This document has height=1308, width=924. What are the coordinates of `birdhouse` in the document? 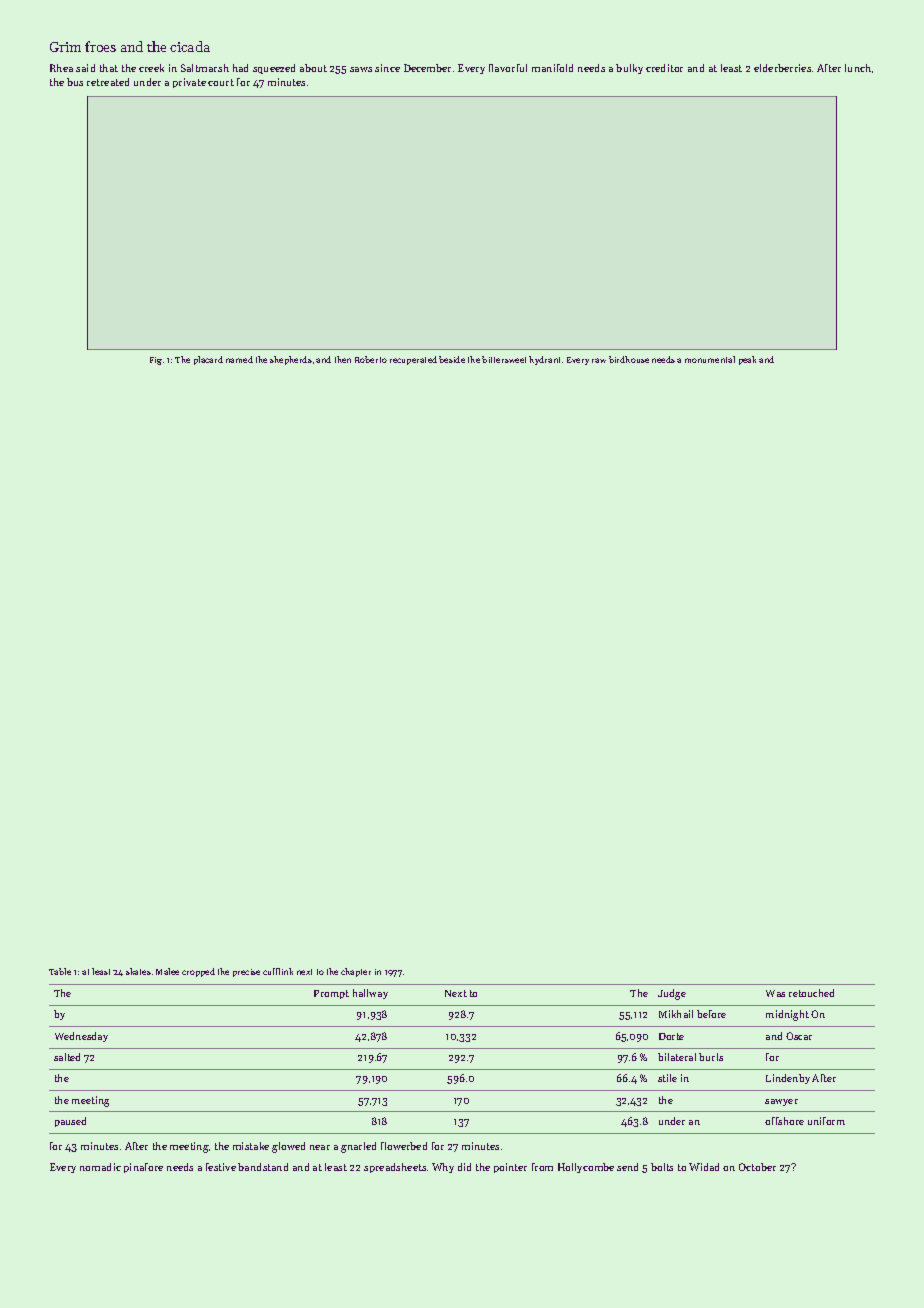 It's located at (629, 359).
